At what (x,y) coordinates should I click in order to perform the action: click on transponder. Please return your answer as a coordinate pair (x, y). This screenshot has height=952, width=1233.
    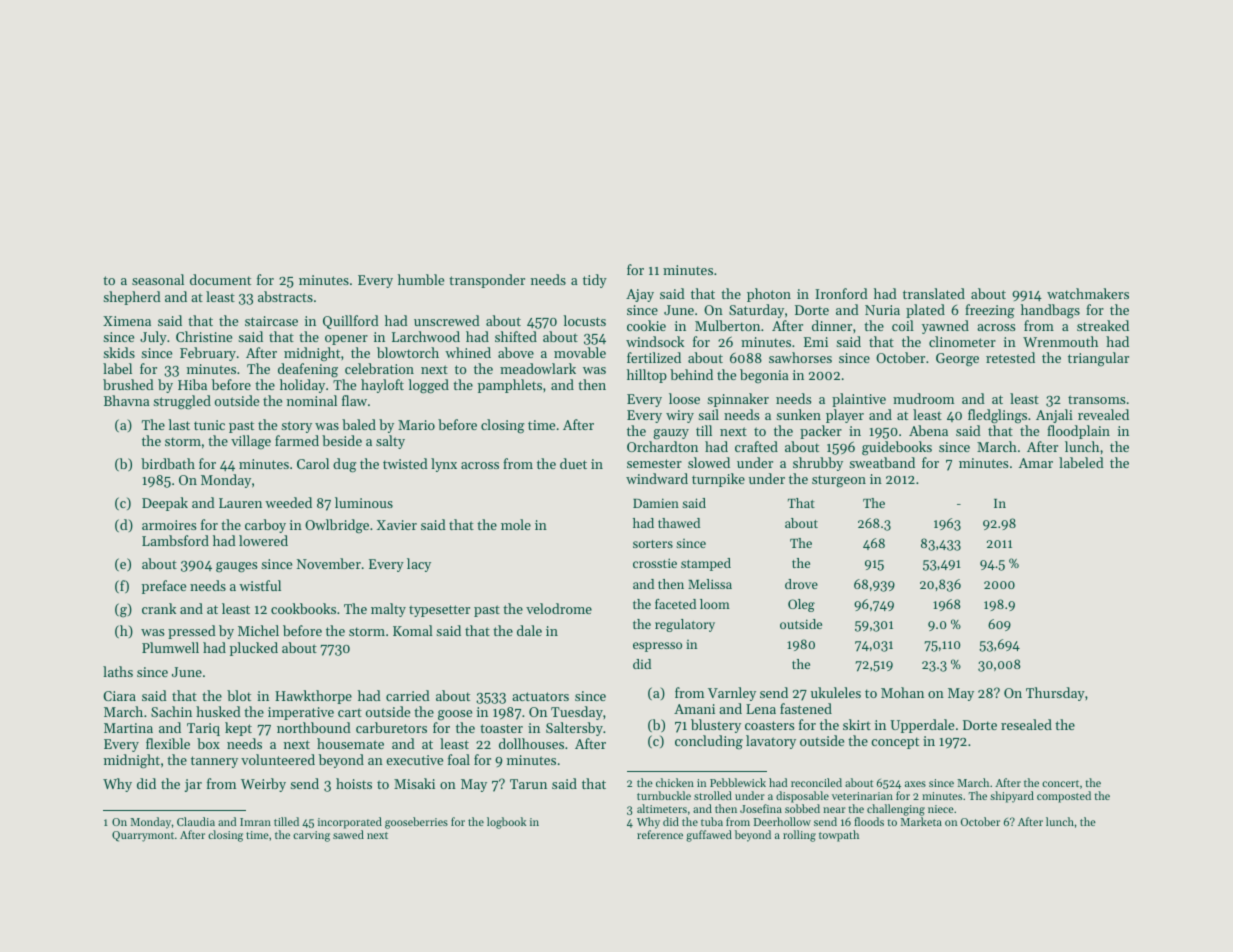
    Looking at the image, I should click on (487, 281).
